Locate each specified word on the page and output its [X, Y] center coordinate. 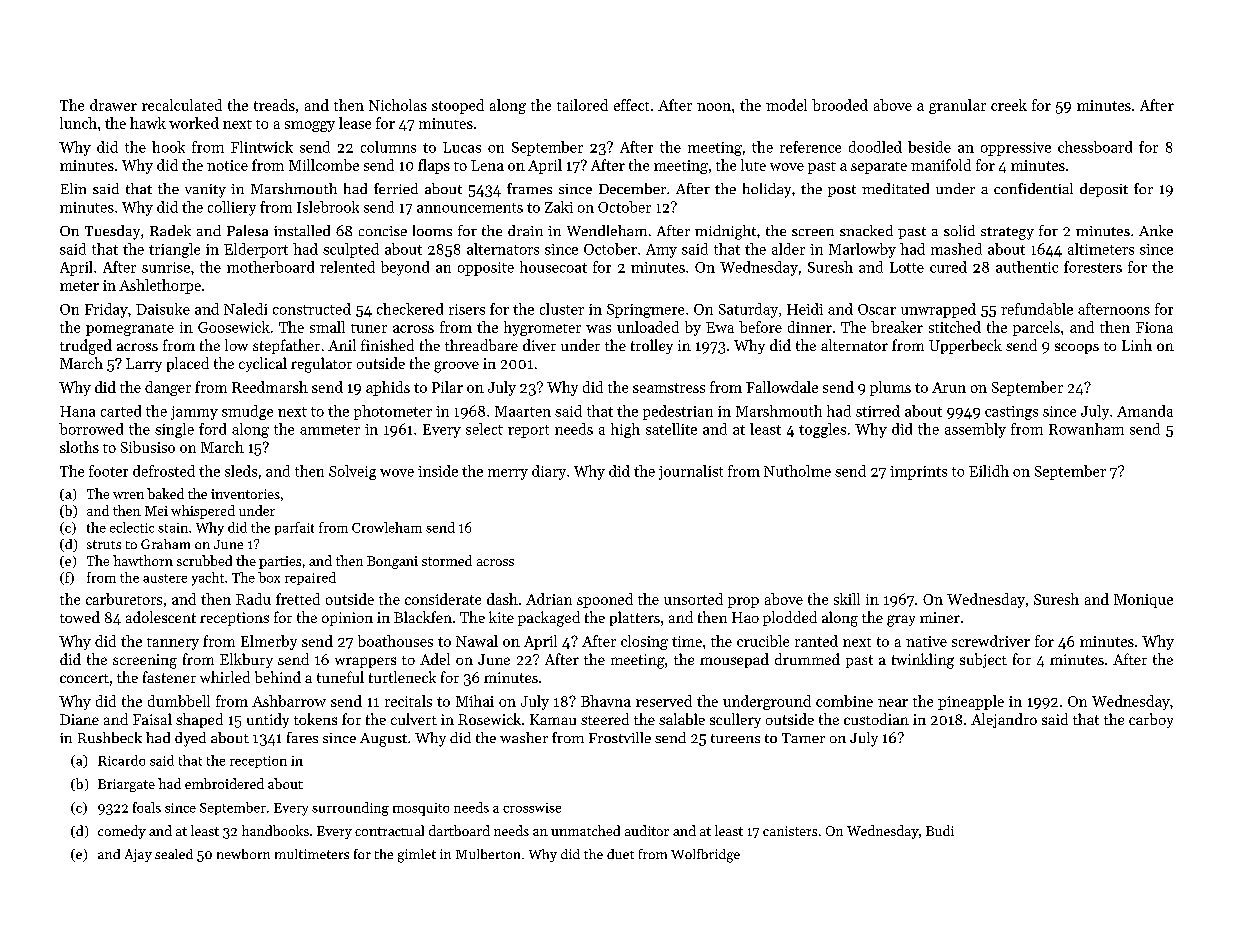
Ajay [138, 855]
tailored [582, 105]
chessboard [1095, 147]
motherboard [270, 267]
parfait [294, 528]
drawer [113, 105]
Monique [1143, 601]
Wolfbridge [705, 856]
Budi [940, 830]
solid [959, 230]
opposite [486, 269]
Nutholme [797, 471]
